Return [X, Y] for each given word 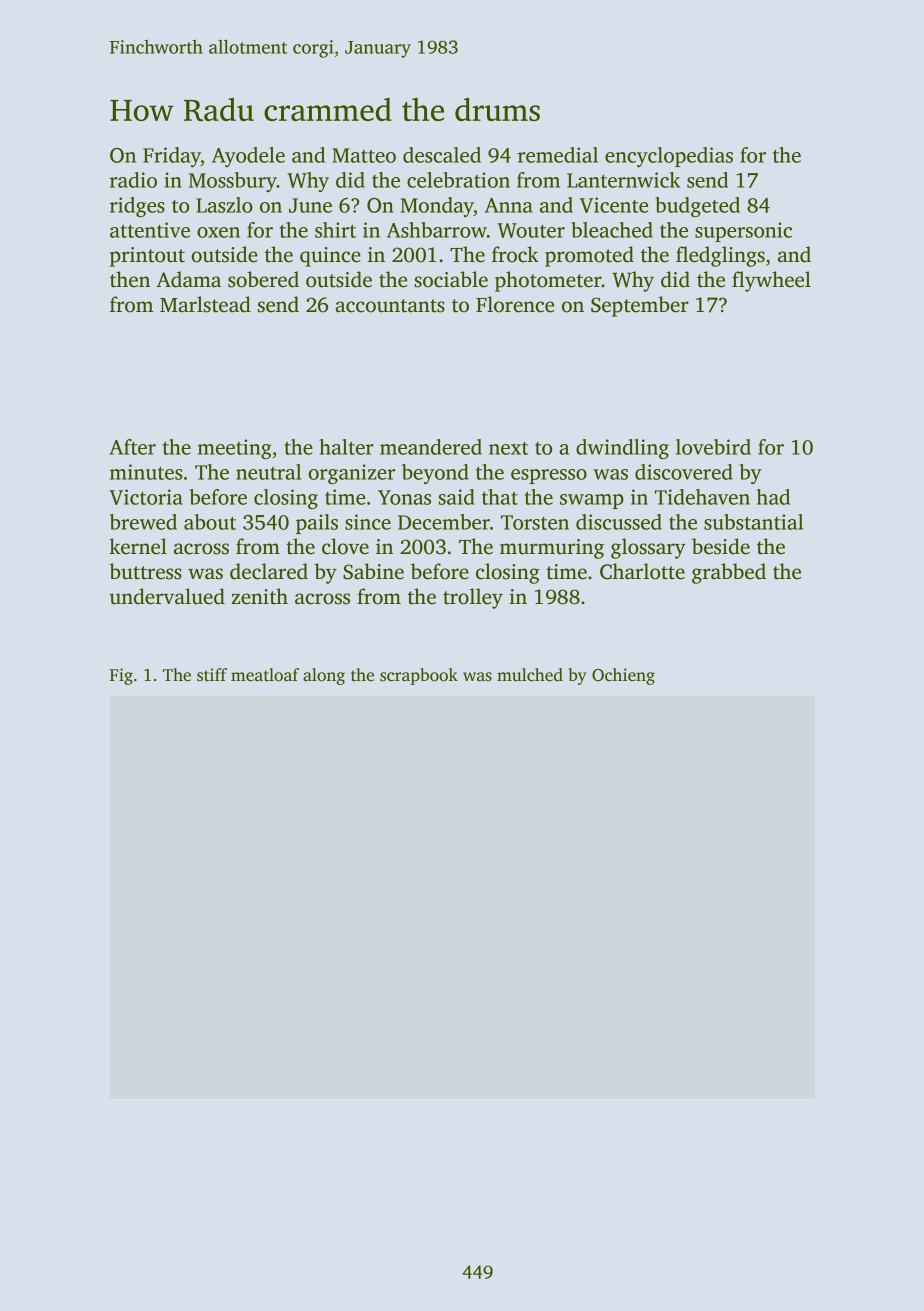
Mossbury [233, 182]
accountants [390, 306]
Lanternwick [623, 180]
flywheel [771, 281]
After [132, 447]
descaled [442, 155]
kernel [138, 546]
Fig [121, 676]
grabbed [729, 573]
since [368, 522]
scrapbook [419, 676]
